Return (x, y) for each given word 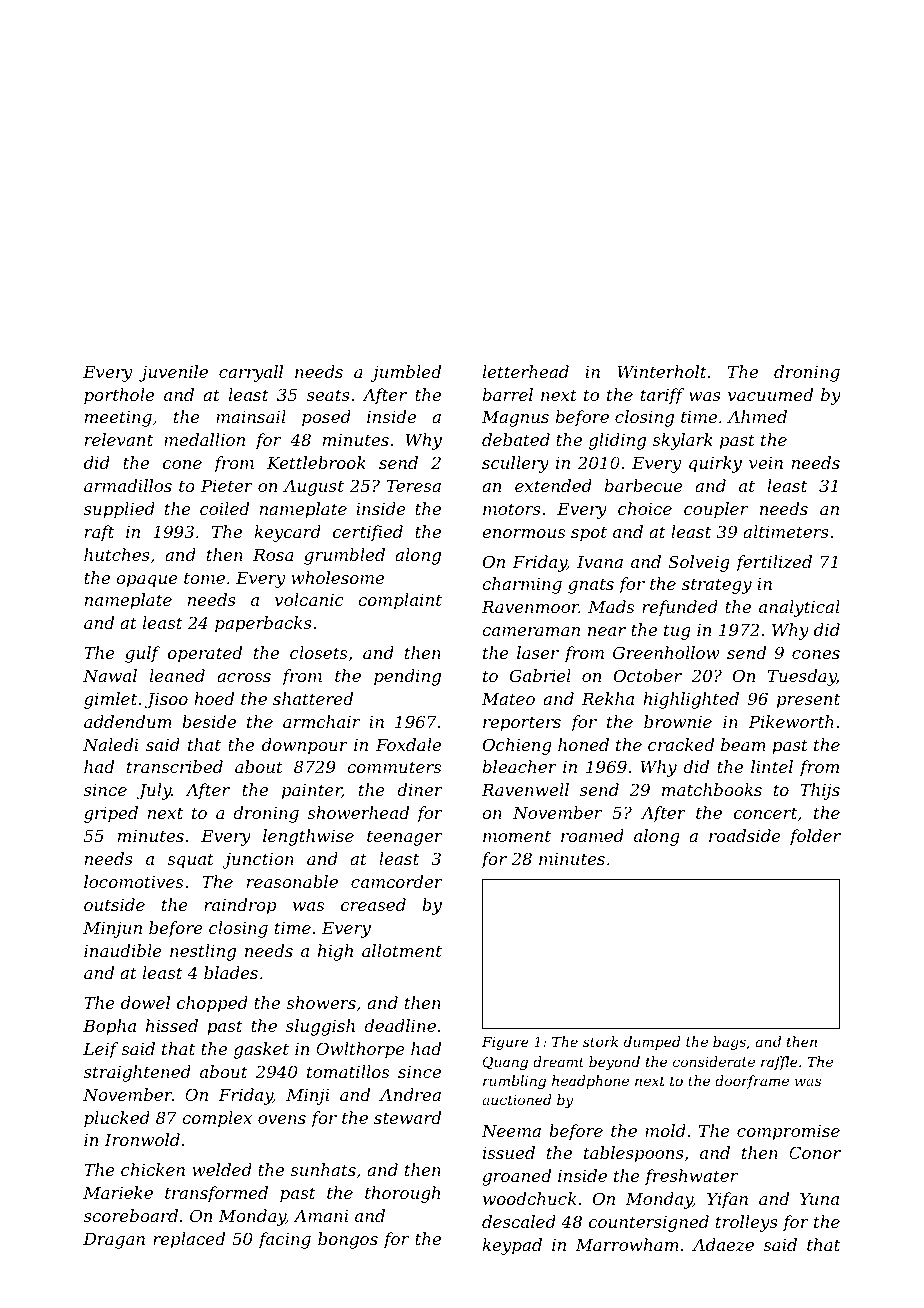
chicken (153, 1169)
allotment (402, 950)
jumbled (405, 373)
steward (407, 1117)
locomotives (133, 881)
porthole (119, 396)
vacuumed (770, 394)
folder (815, 837)
